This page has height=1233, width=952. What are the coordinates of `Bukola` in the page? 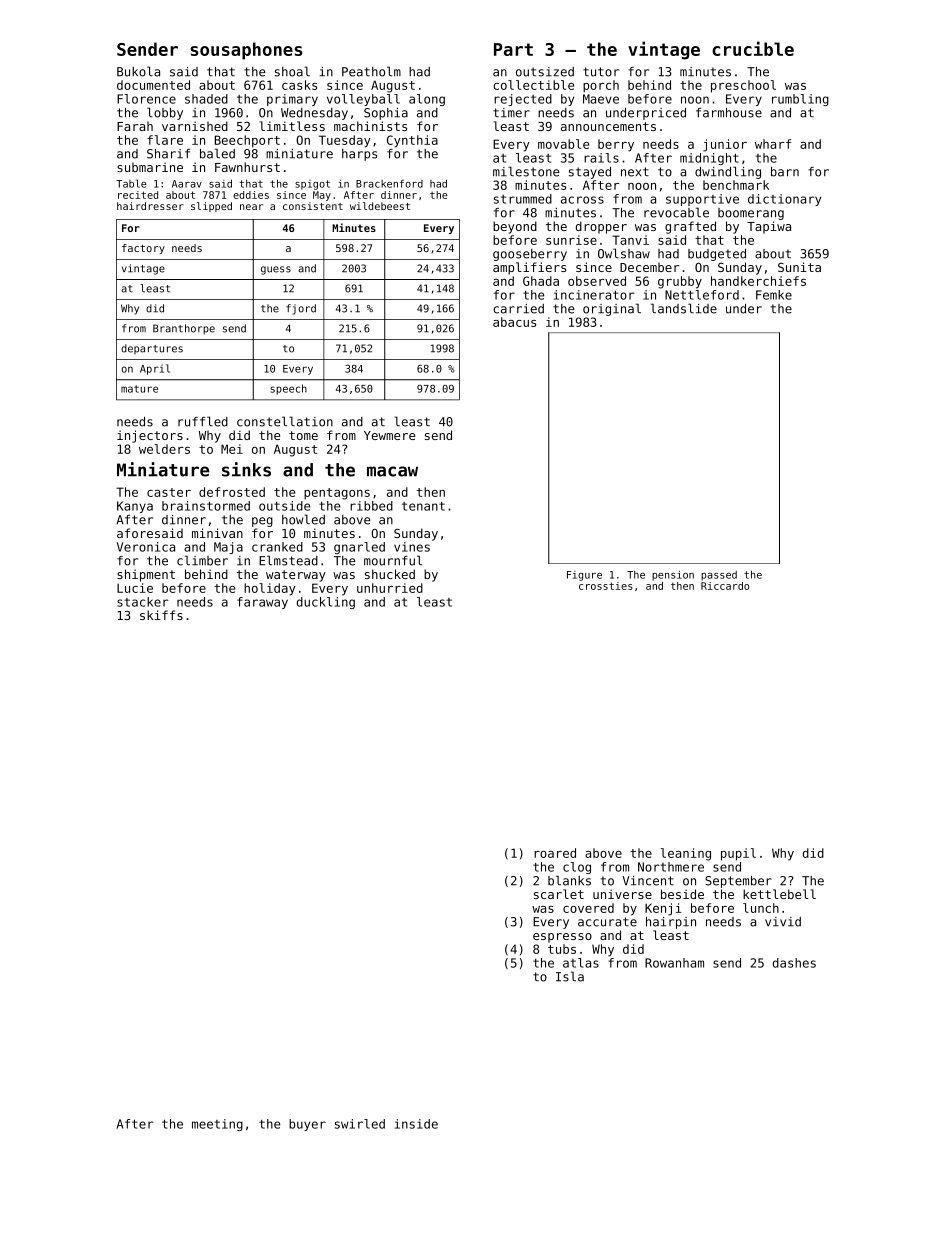 It's located at (138, 71).
